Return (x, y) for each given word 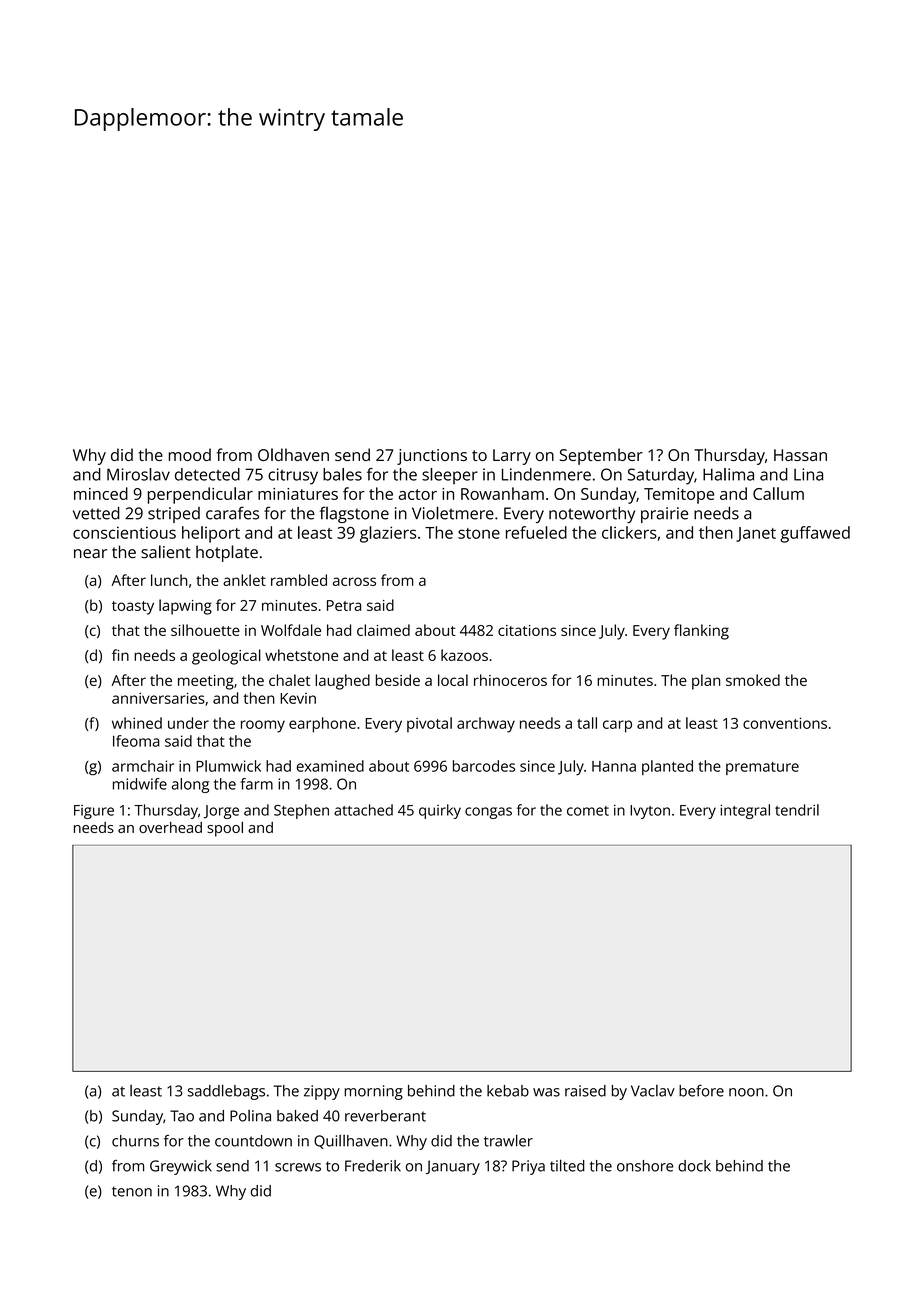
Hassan (800, 455)
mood (190, 454)
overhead (170, 827)
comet (588, 811)
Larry (512, 457)
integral (745, 811)
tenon (132, 1191)
